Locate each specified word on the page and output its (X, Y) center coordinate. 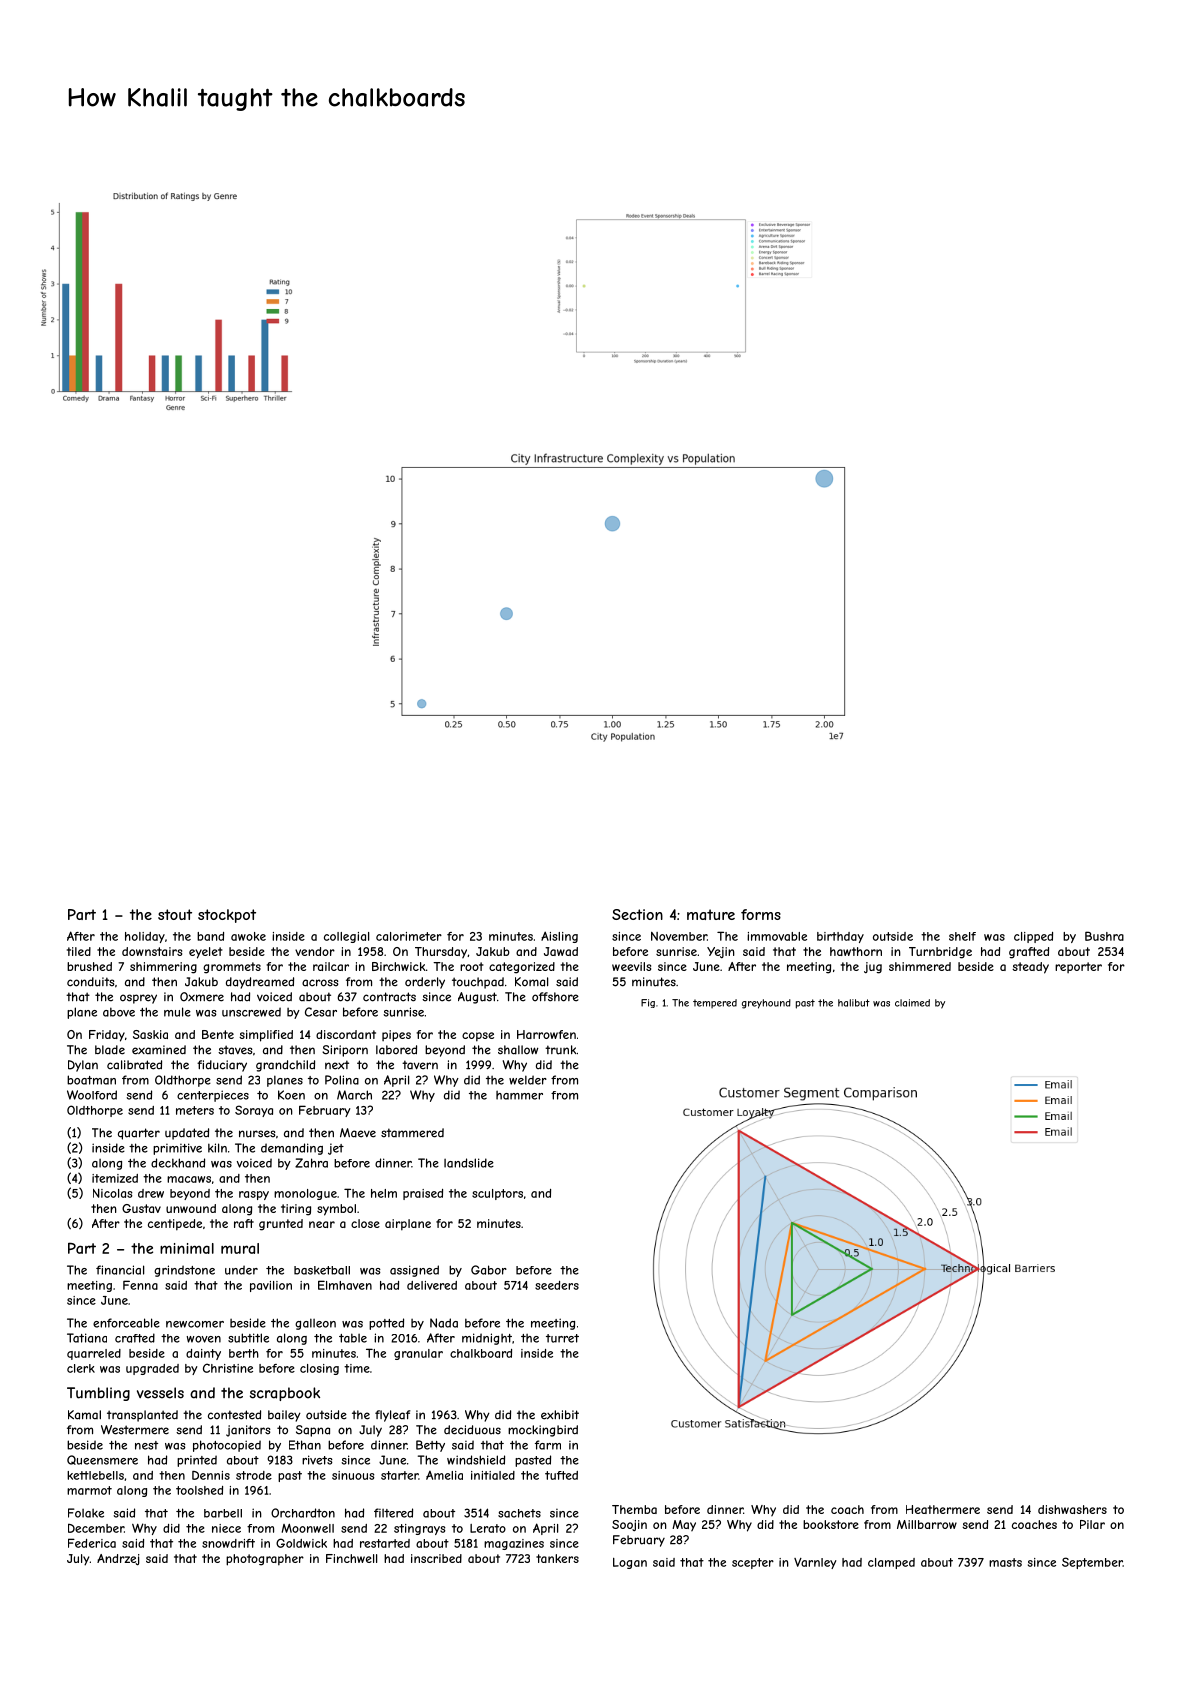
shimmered (920, 966)
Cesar (321, 1012)
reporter (1078, 967)
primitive (177, 1149)
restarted (385, 1543)
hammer (519, 1095)
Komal (531, 982)
